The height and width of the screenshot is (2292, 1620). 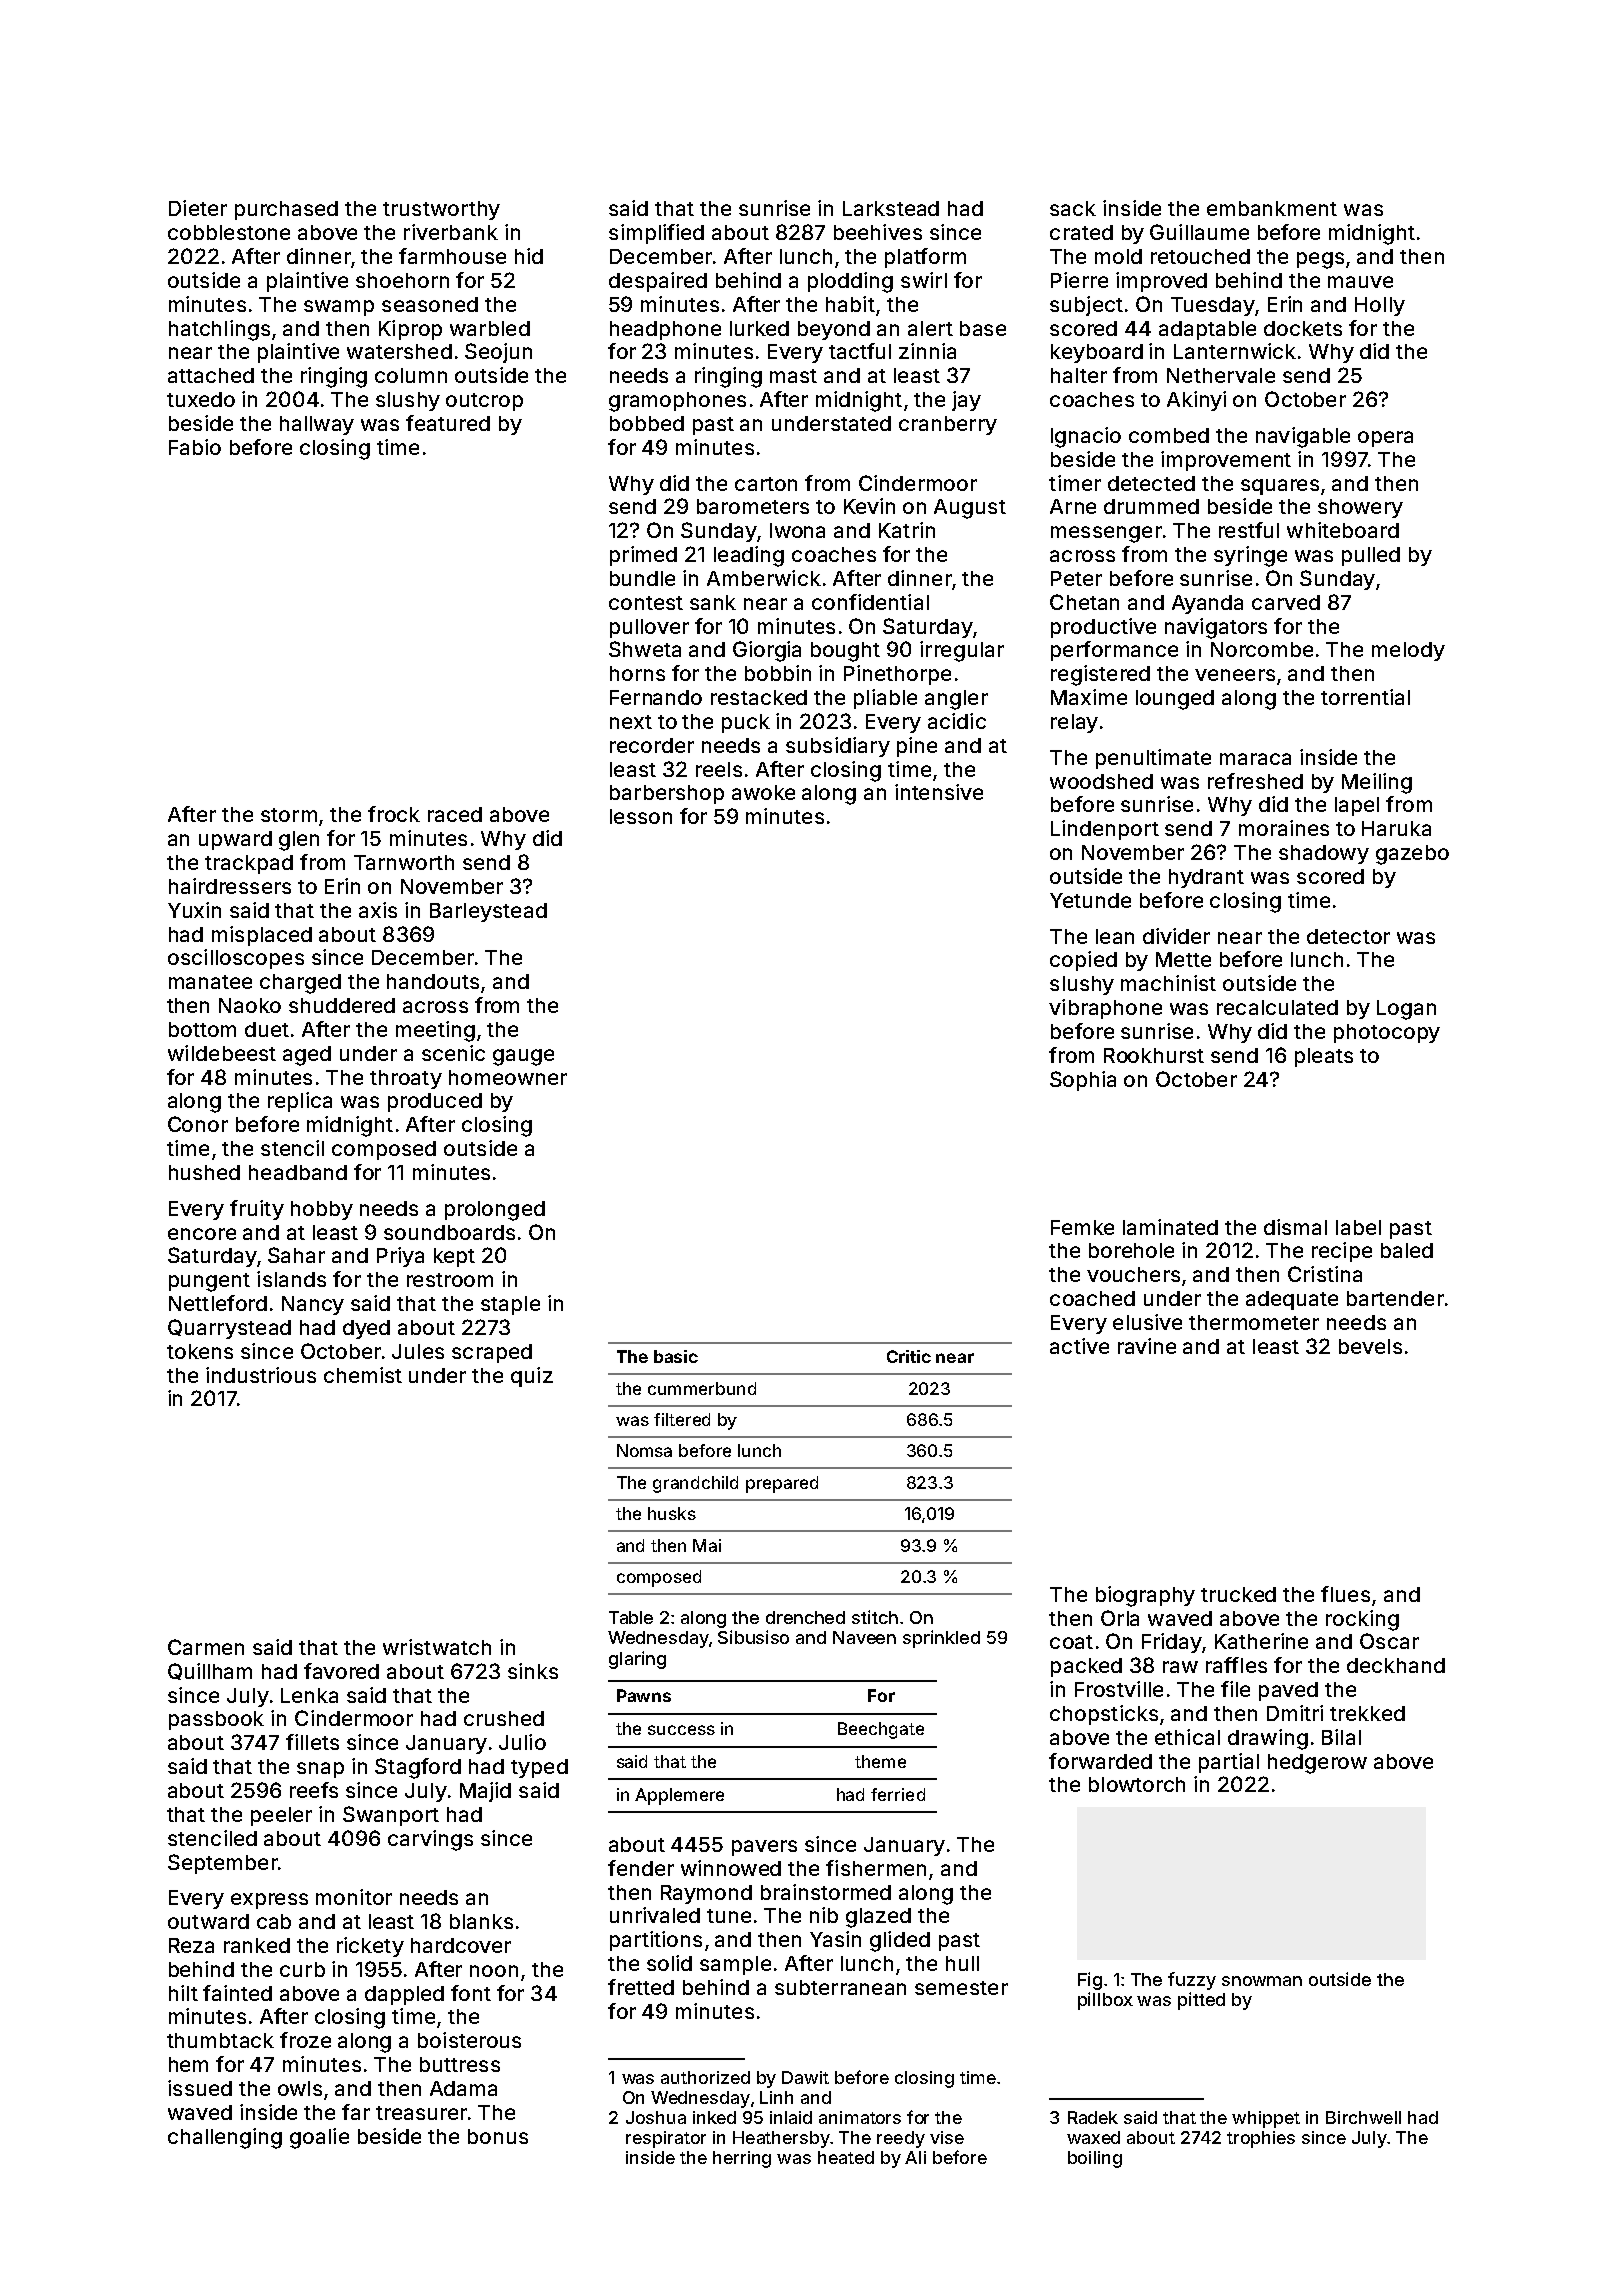 I want to click on featured, so click(x=448, y=423).
